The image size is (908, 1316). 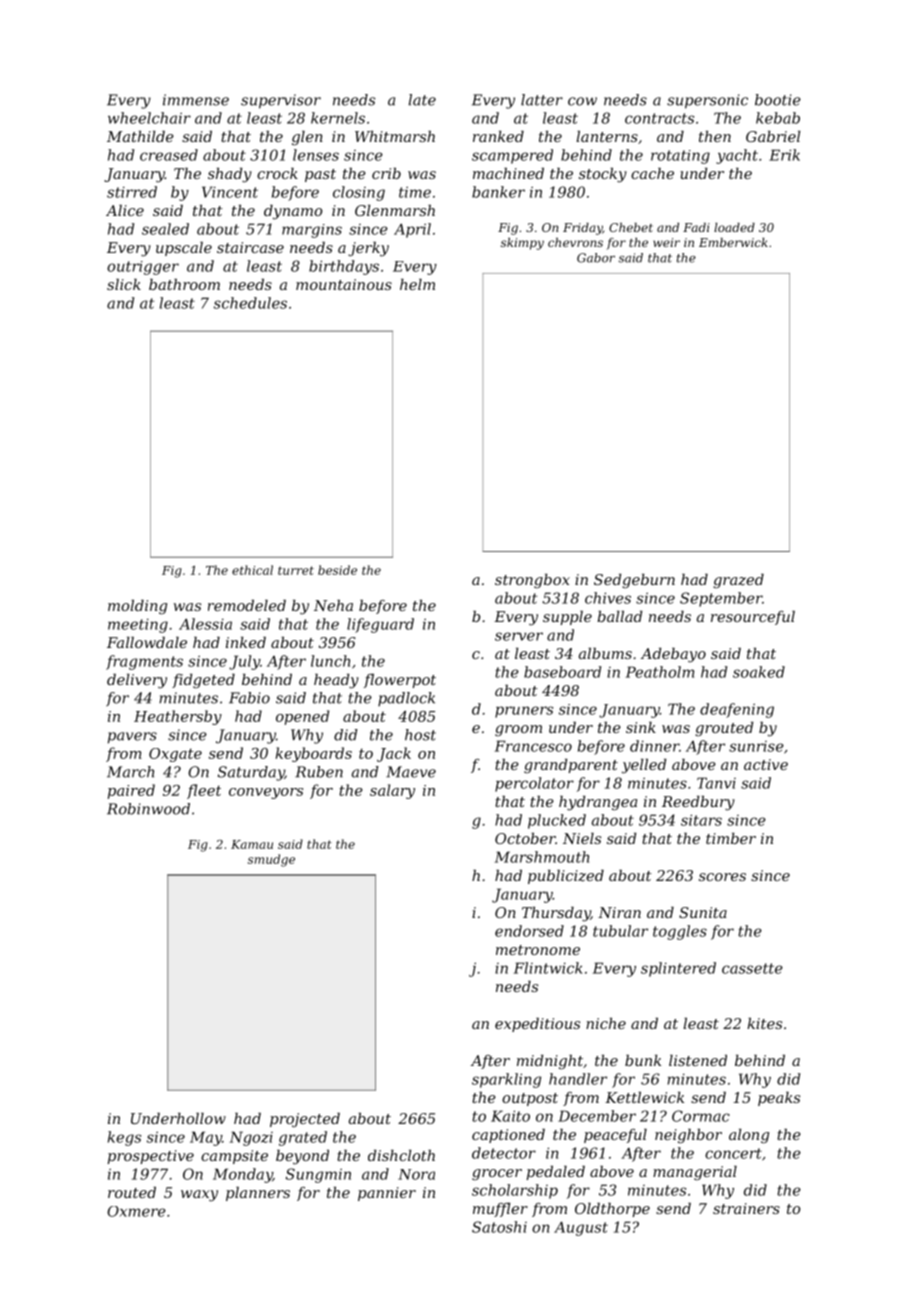 What do you see at coordinates (206, 1138) in the page?
I see `May` at bounding box center [206, 1138].
